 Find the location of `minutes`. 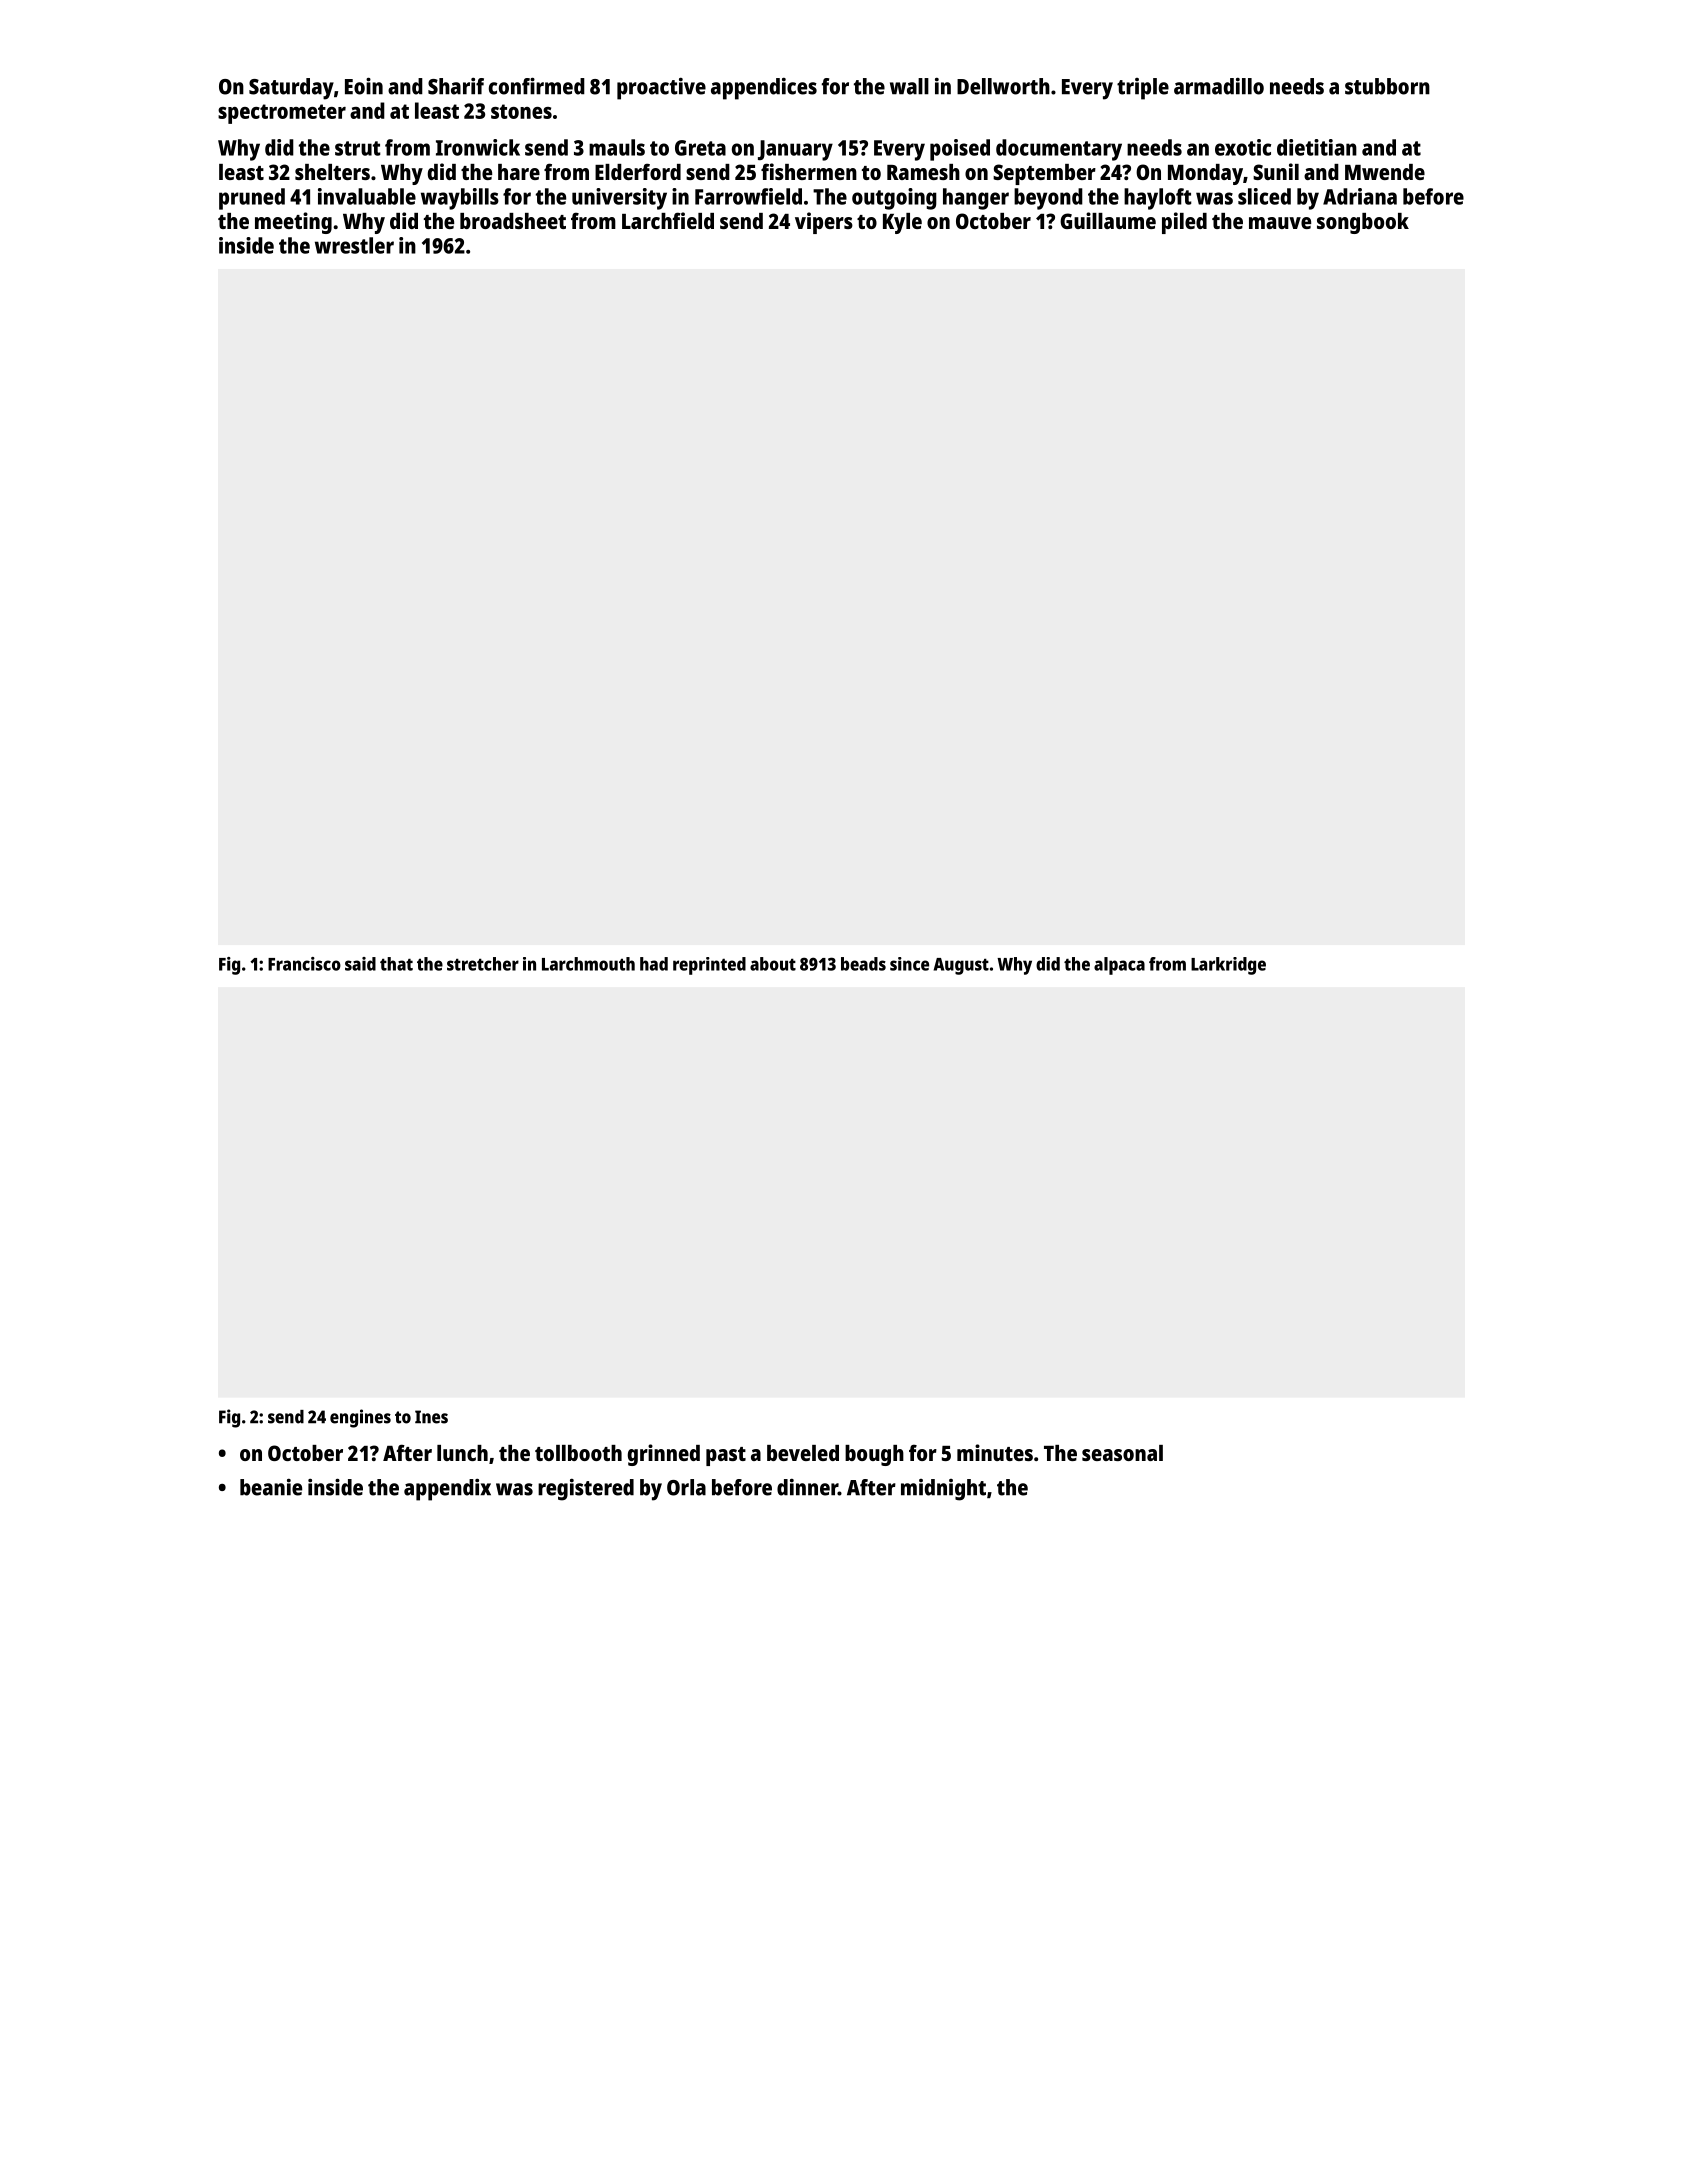

minutes is located at coordinates (995, 1452).
